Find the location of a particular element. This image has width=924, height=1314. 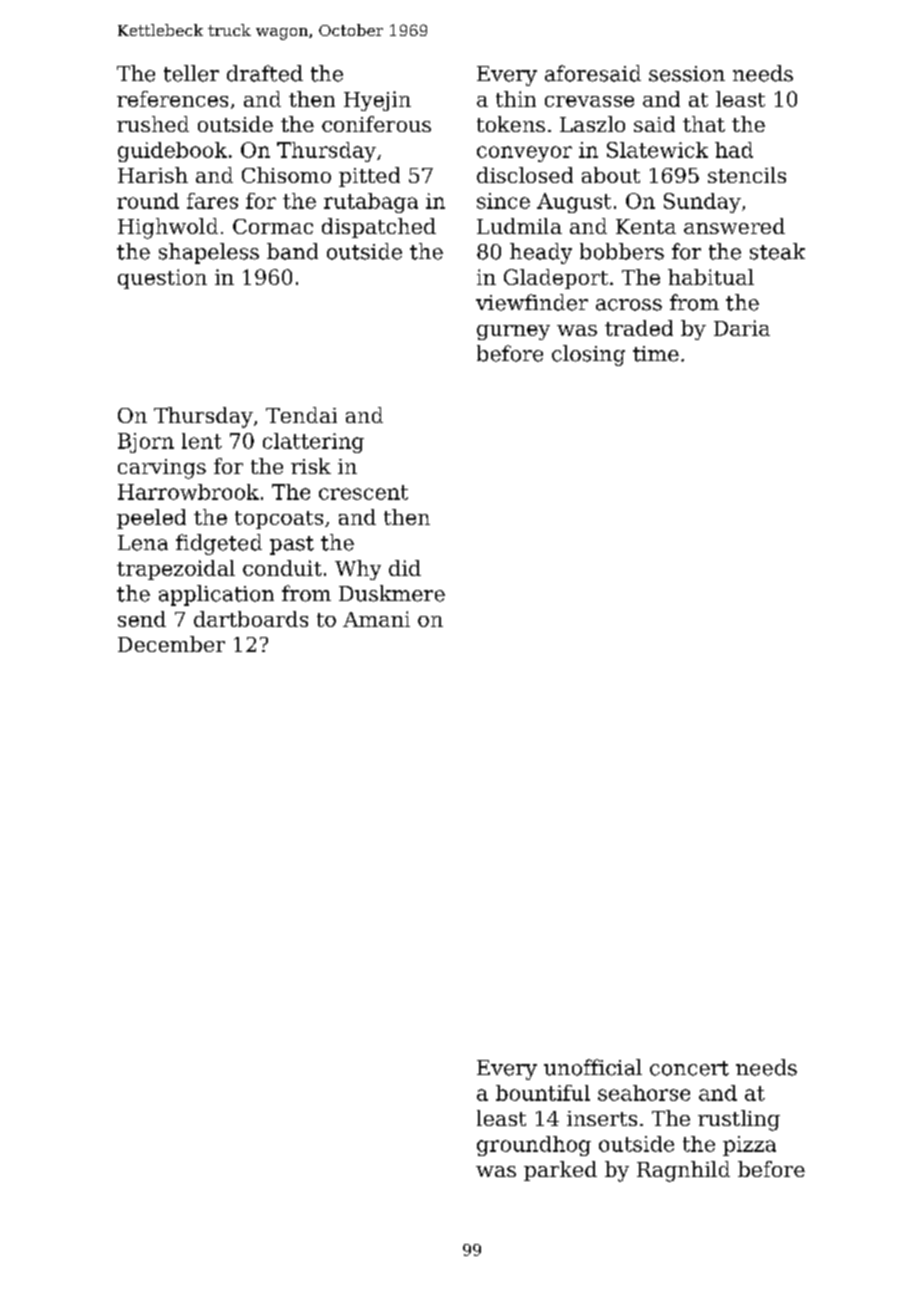

Duskmere is located at coordinates (392, 593).
